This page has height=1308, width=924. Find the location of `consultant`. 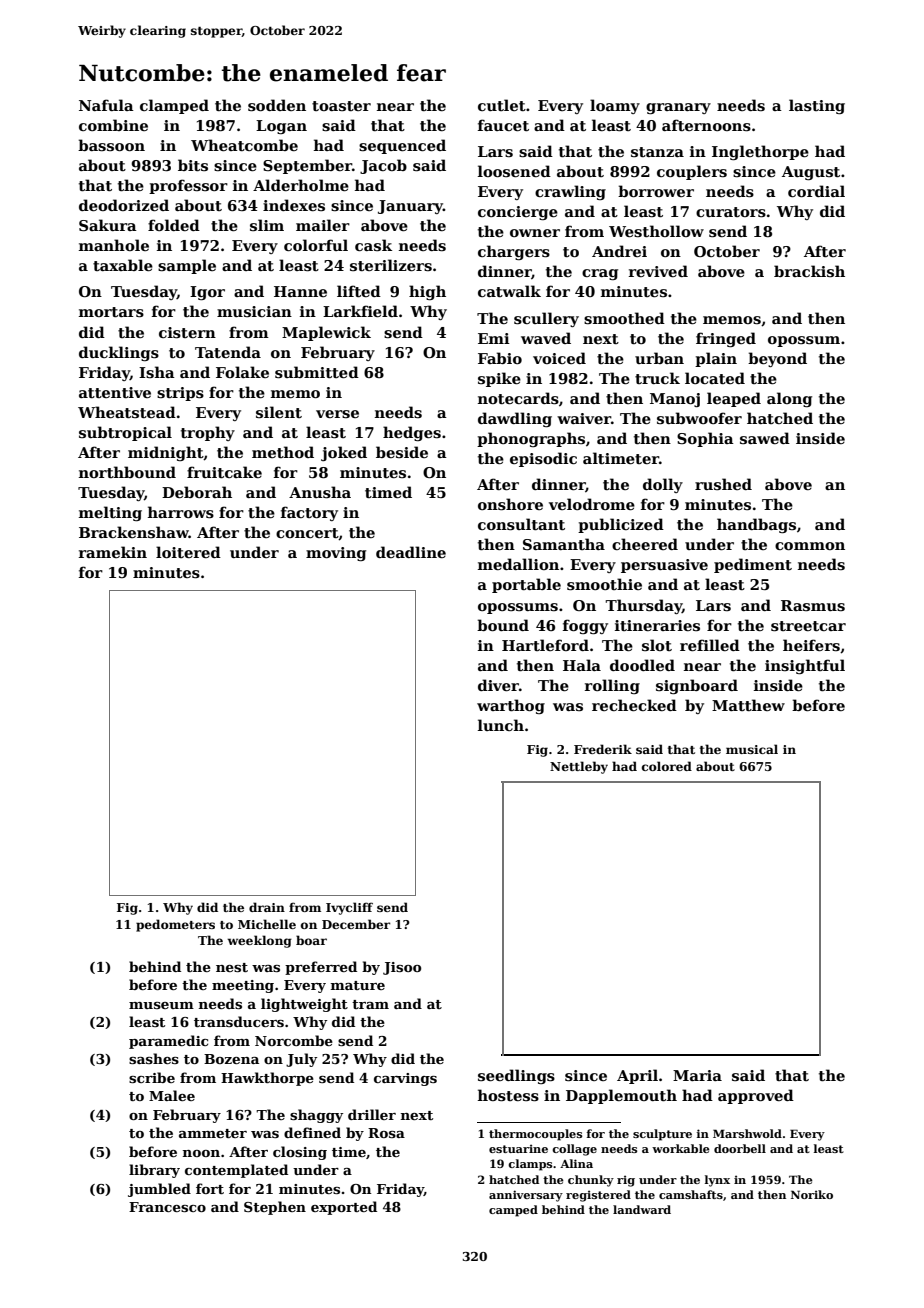

consultant is located at coordinates (521, 524).
